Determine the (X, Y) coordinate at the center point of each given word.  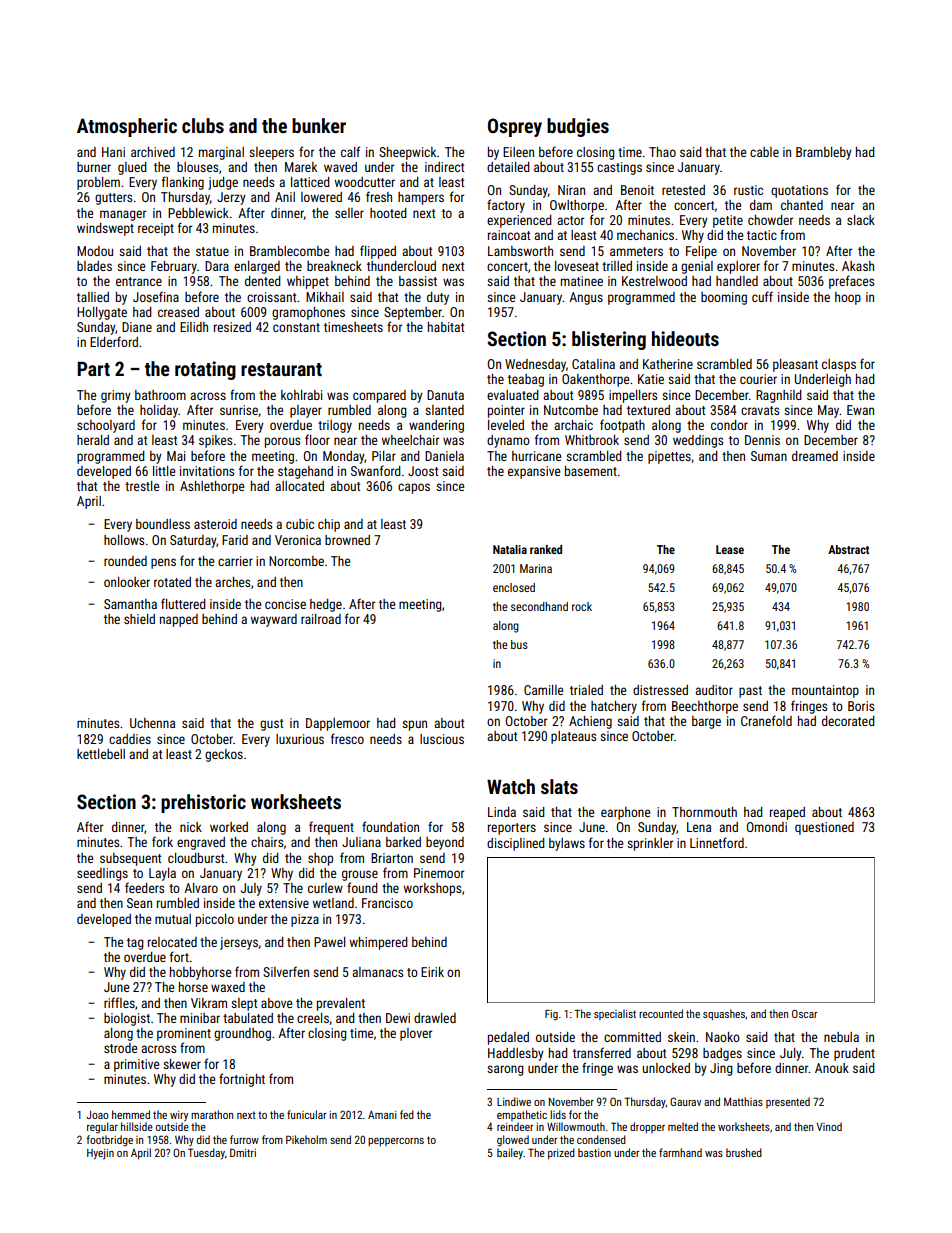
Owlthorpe (577, 206)
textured (648, 410)
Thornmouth (704, 812)
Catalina (593, 364)
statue (212, 251)
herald (93, 440)
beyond (445, 843)
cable (764, 152)
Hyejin (100, 1154)
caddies (130, 739)
